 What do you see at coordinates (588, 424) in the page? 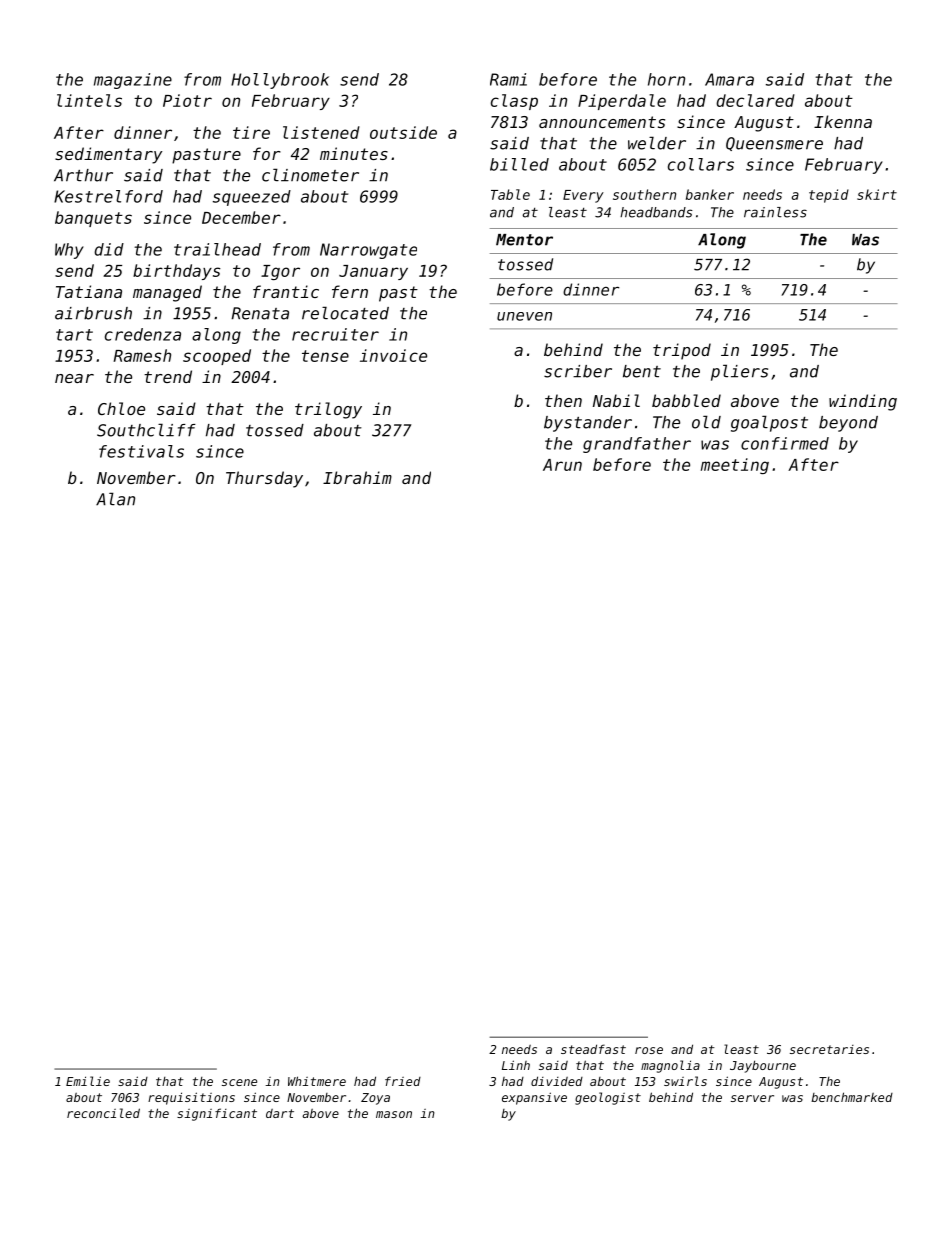
I see `bystander` at bounding box center [588, 424].
